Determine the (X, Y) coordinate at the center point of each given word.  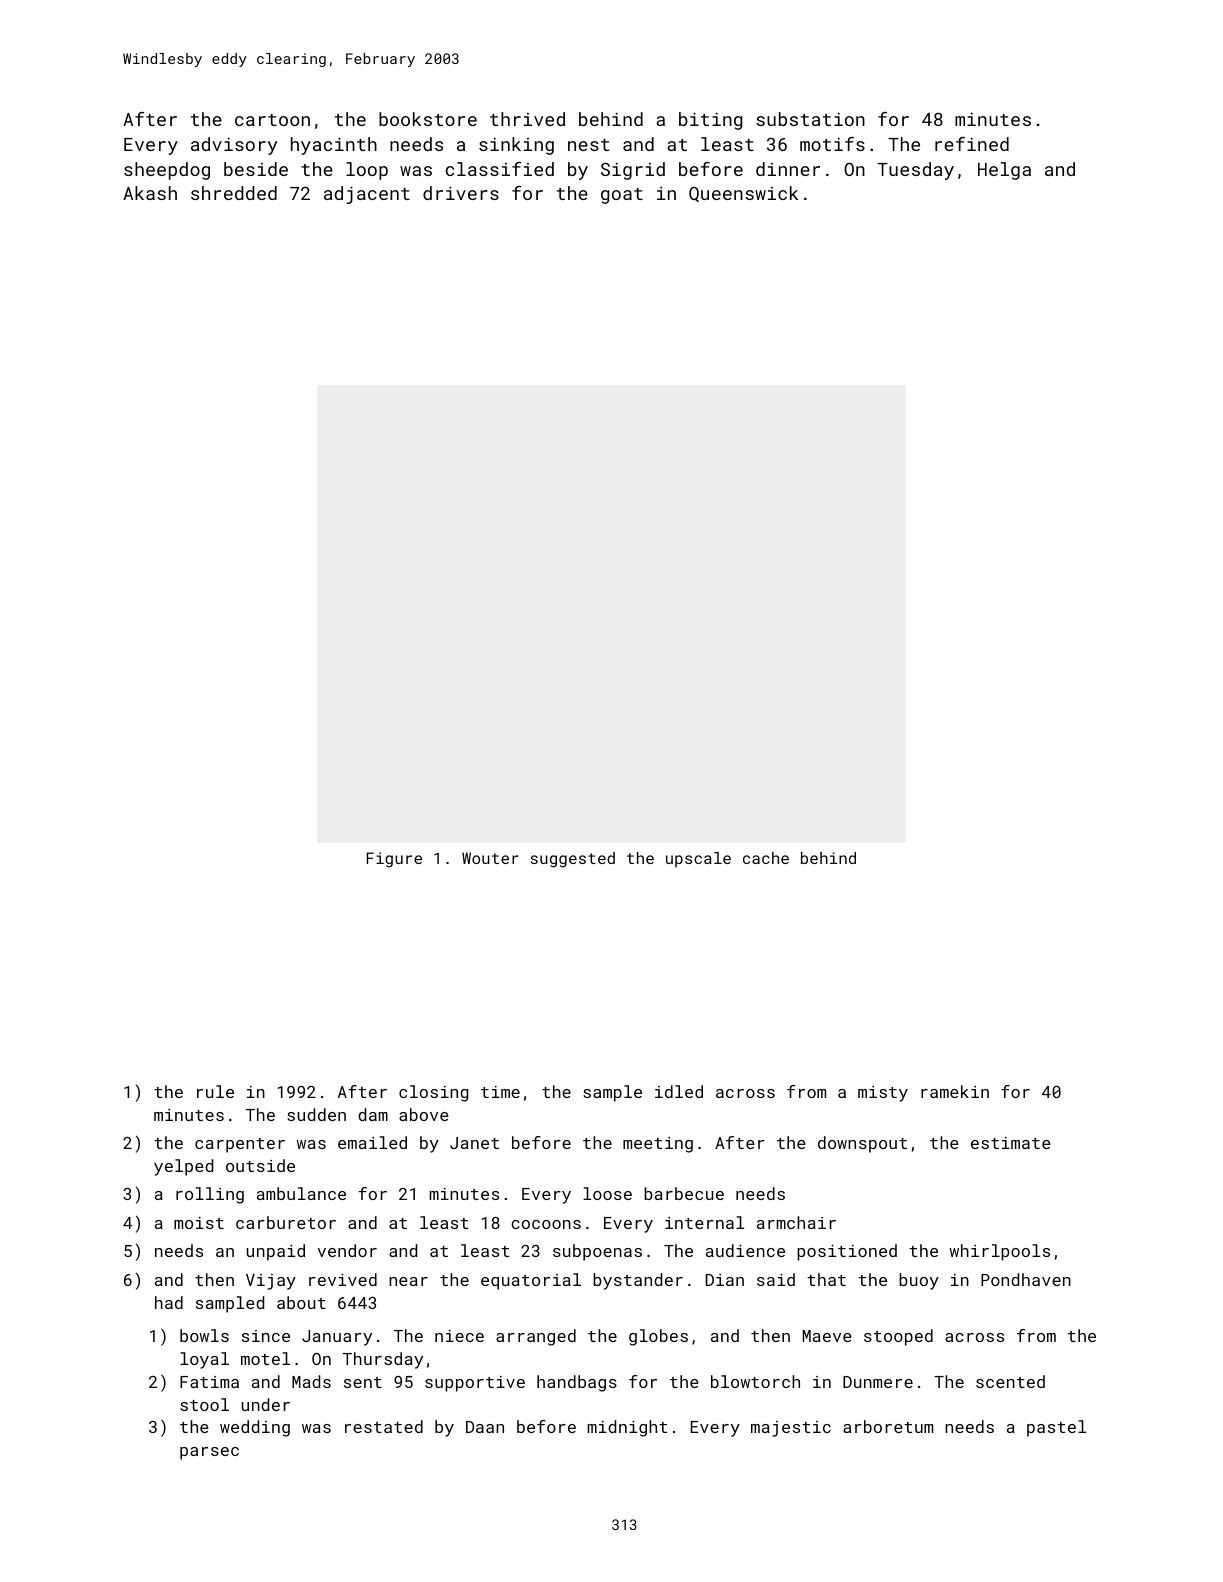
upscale (698, 859)
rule (215, 1091)
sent (363, 1382)
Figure (394, 860)
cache (766, 858)
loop (367, 171)
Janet (474, 1143)
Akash (150, 193)
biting (710, 121)
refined (972, 144)
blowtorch (755, 1381)
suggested (573, 860)
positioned (847, 1252)
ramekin (955, 1091)
